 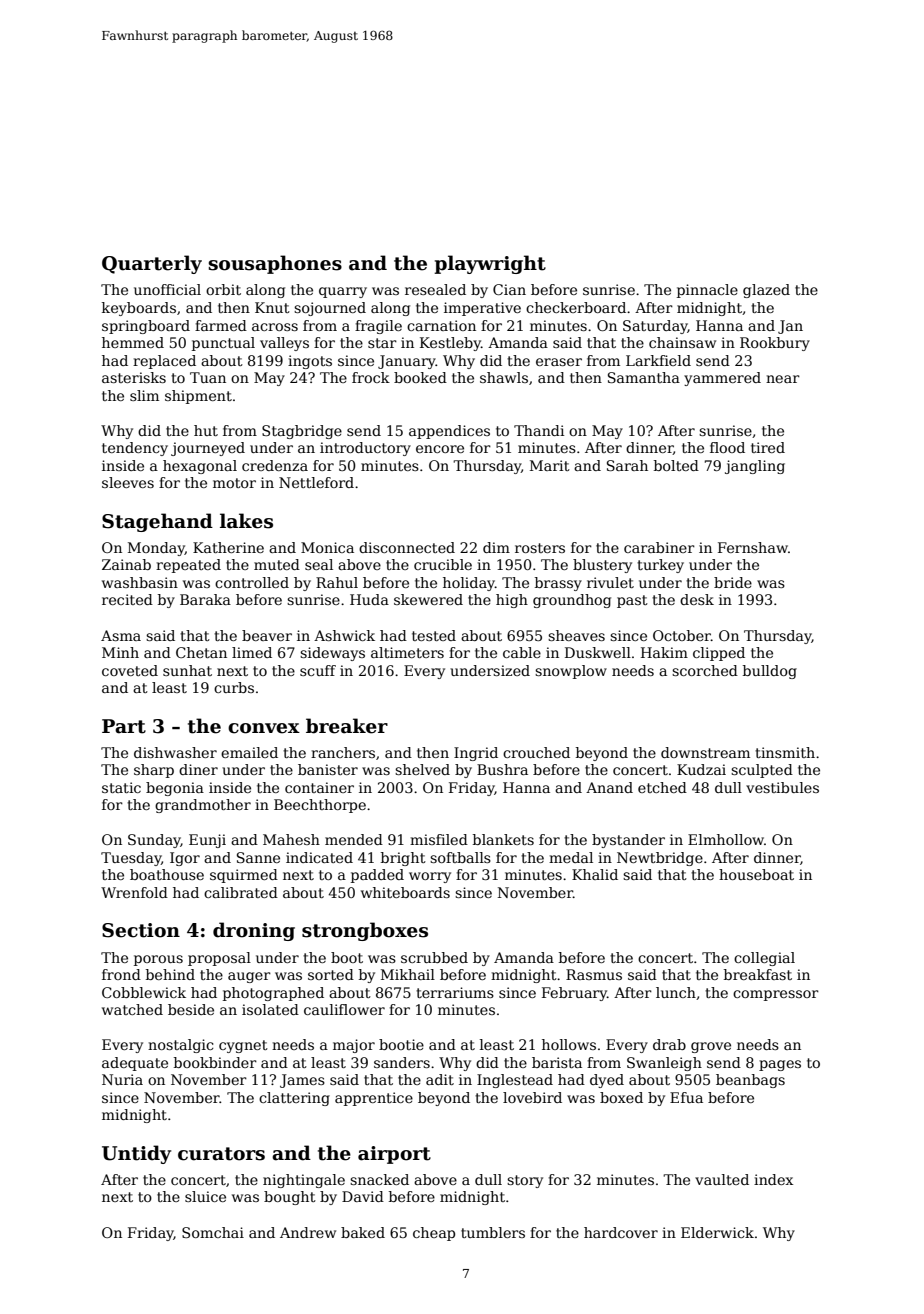 I want to click on pinnacle, so click(x=707, y=291).
